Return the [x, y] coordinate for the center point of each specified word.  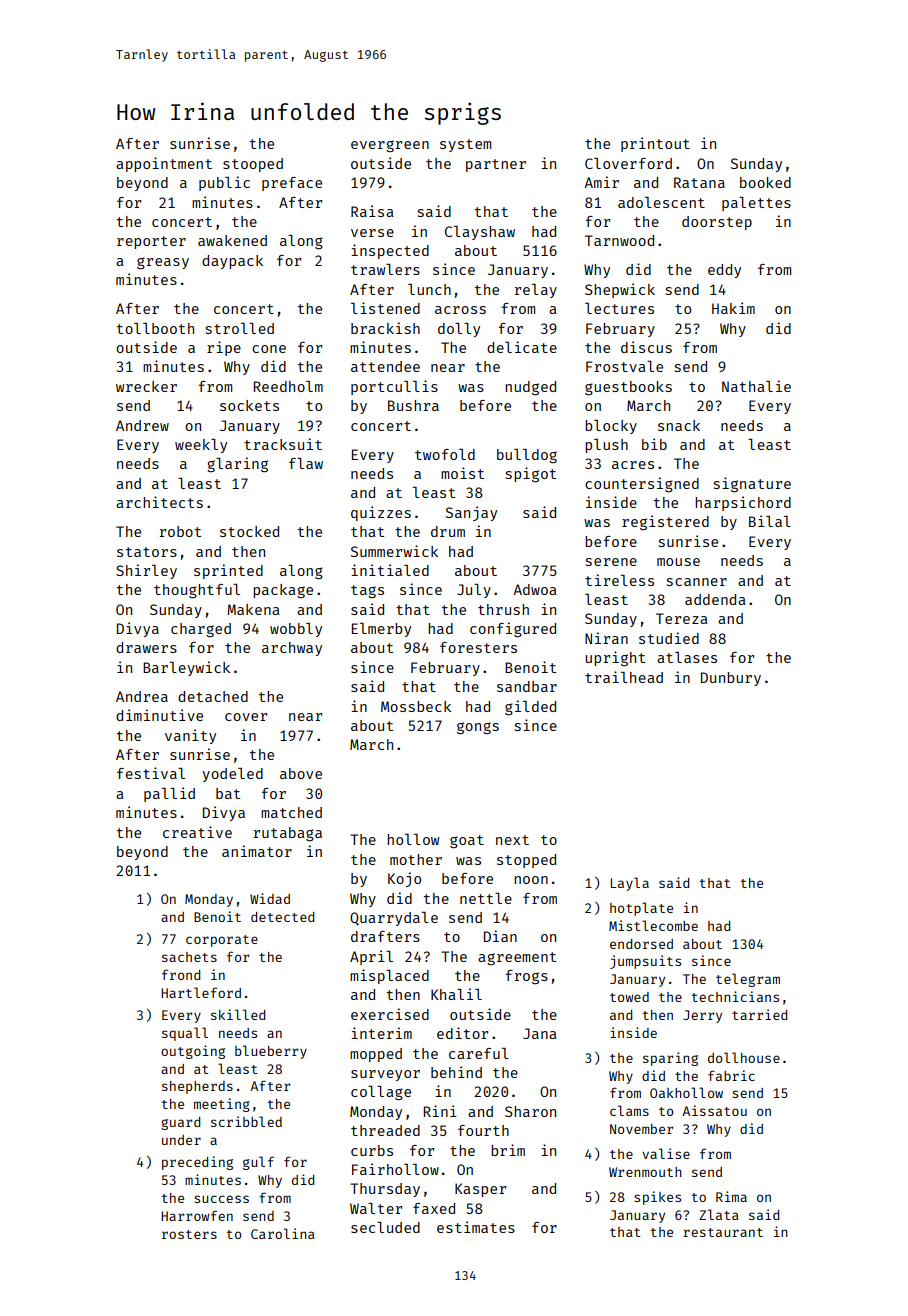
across [460, 310]
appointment [164, 164]
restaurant [723, 1232]
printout [655, 144]
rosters [189, 1234]
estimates [476, 1227]
